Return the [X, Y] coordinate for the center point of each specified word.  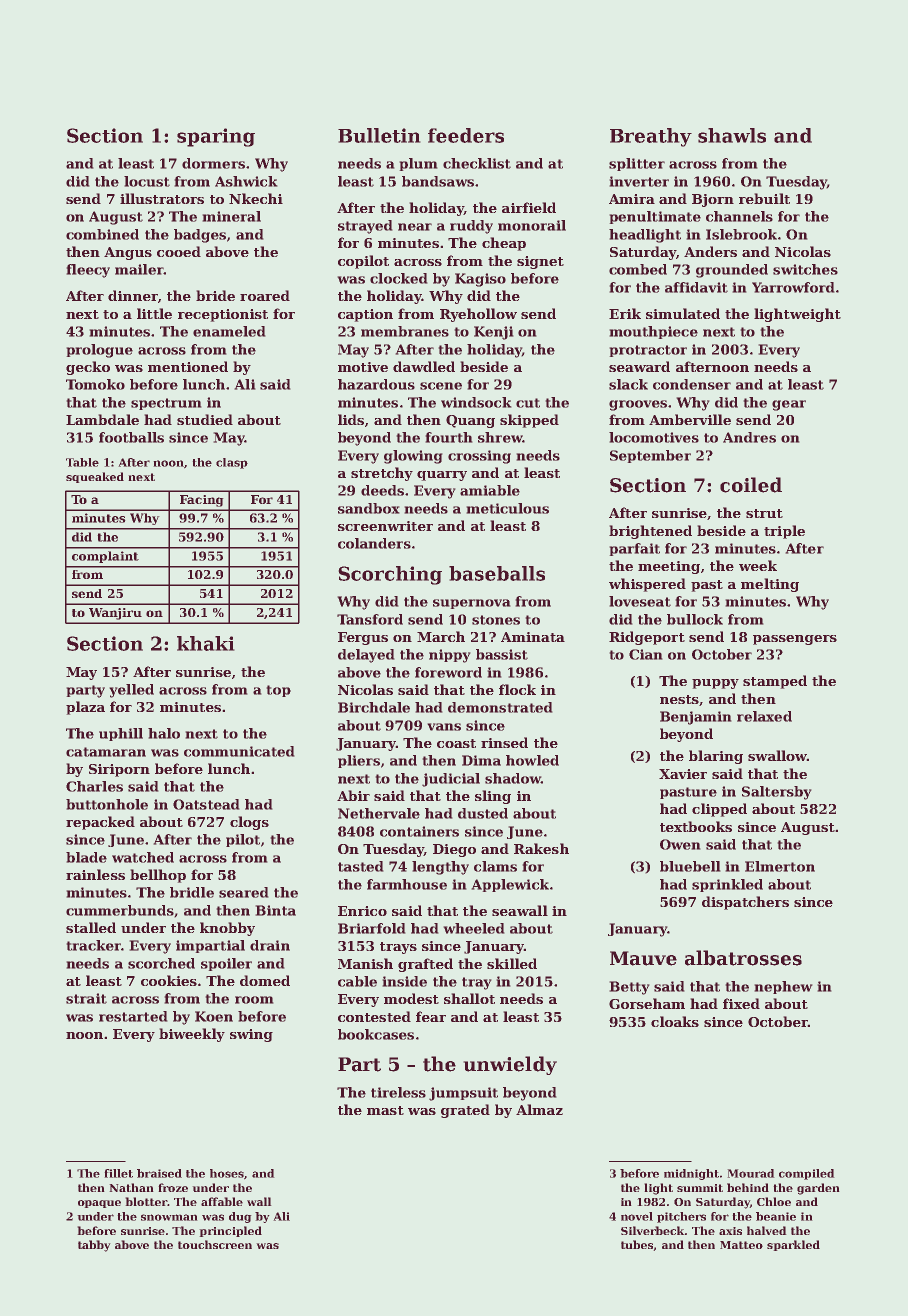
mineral [231, 216]
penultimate [655, 217]
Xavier [683, 774]
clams [495, 866]
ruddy [471, 227]
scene [441, 386]
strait [86, 998]
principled [230, 1231]
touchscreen [215, 1244]
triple [784, 532]
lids [351, 419]
